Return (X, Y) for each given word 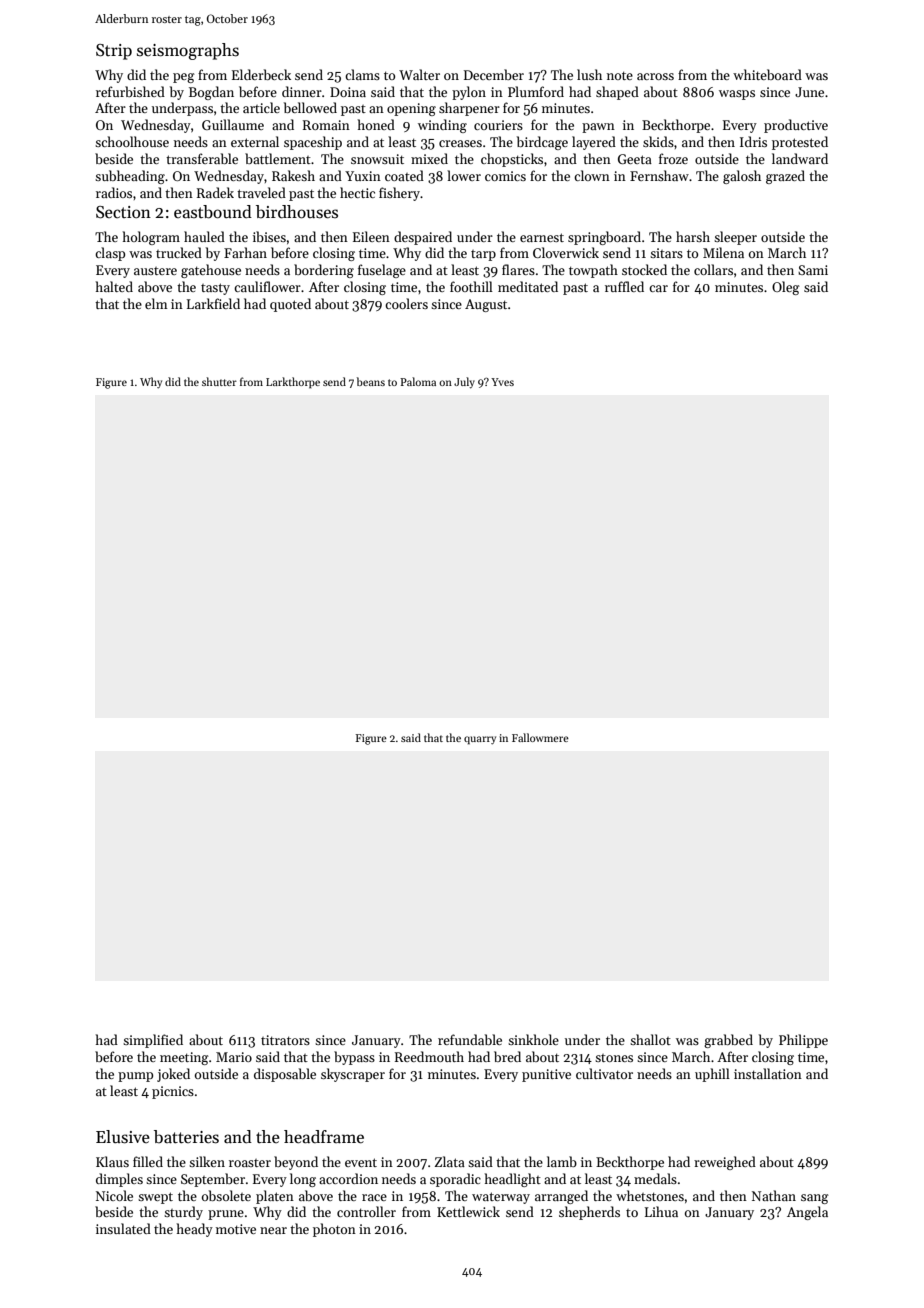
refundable (470, 1039)
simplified (153, 1041)
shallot (650, 1039)
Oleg (786, 288)
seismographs (188, 51)
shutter (219, 381)
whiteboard (767, 74)
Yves (502, 382)
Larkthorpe (293, 383)
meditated (528, 286)
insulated (123, 1228)
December (494, 74)
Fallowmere (540, 737)
